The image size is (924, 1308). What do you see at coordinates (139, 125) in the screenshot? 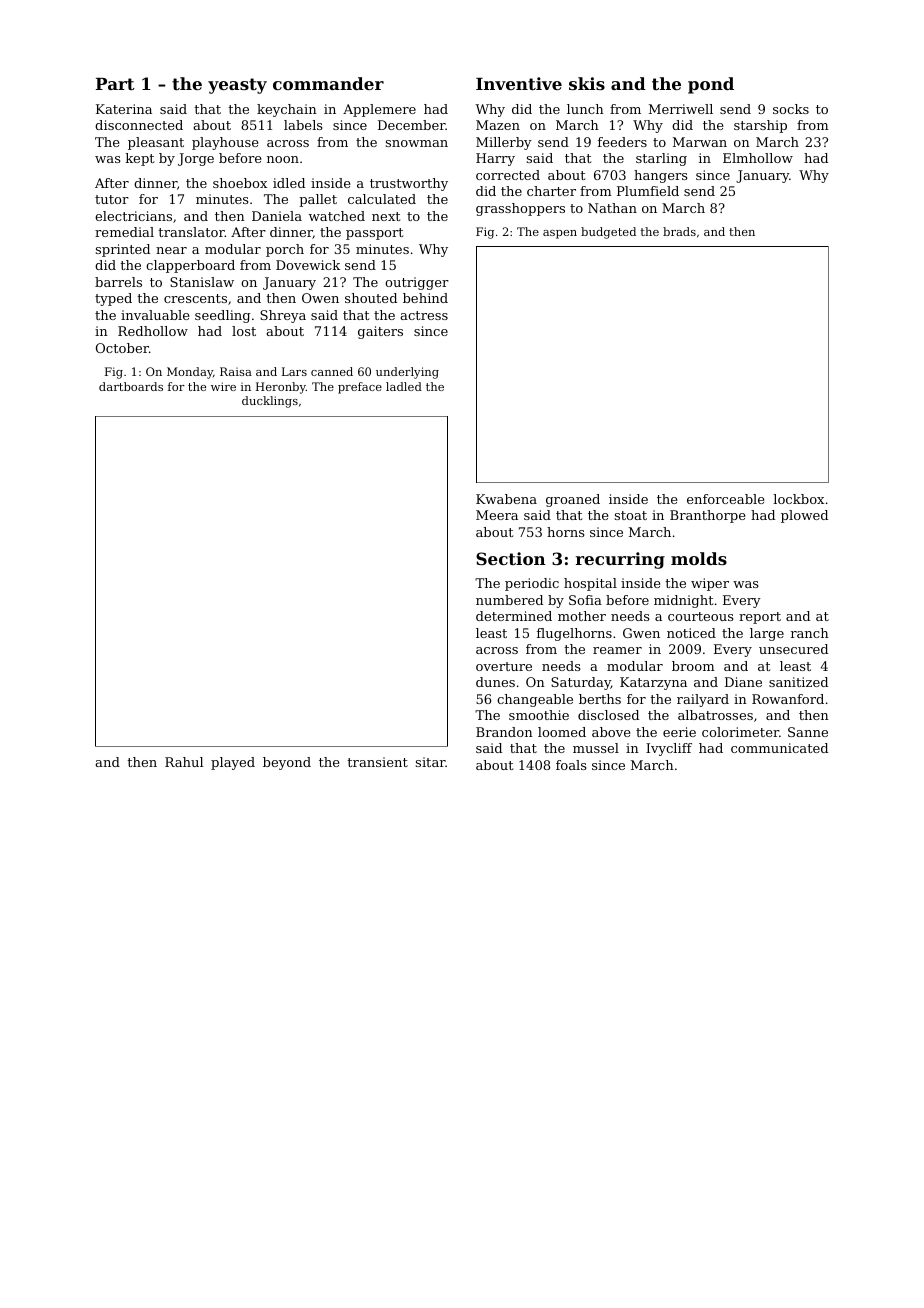
I see `disconnected` at bounding box center [139, 125].
